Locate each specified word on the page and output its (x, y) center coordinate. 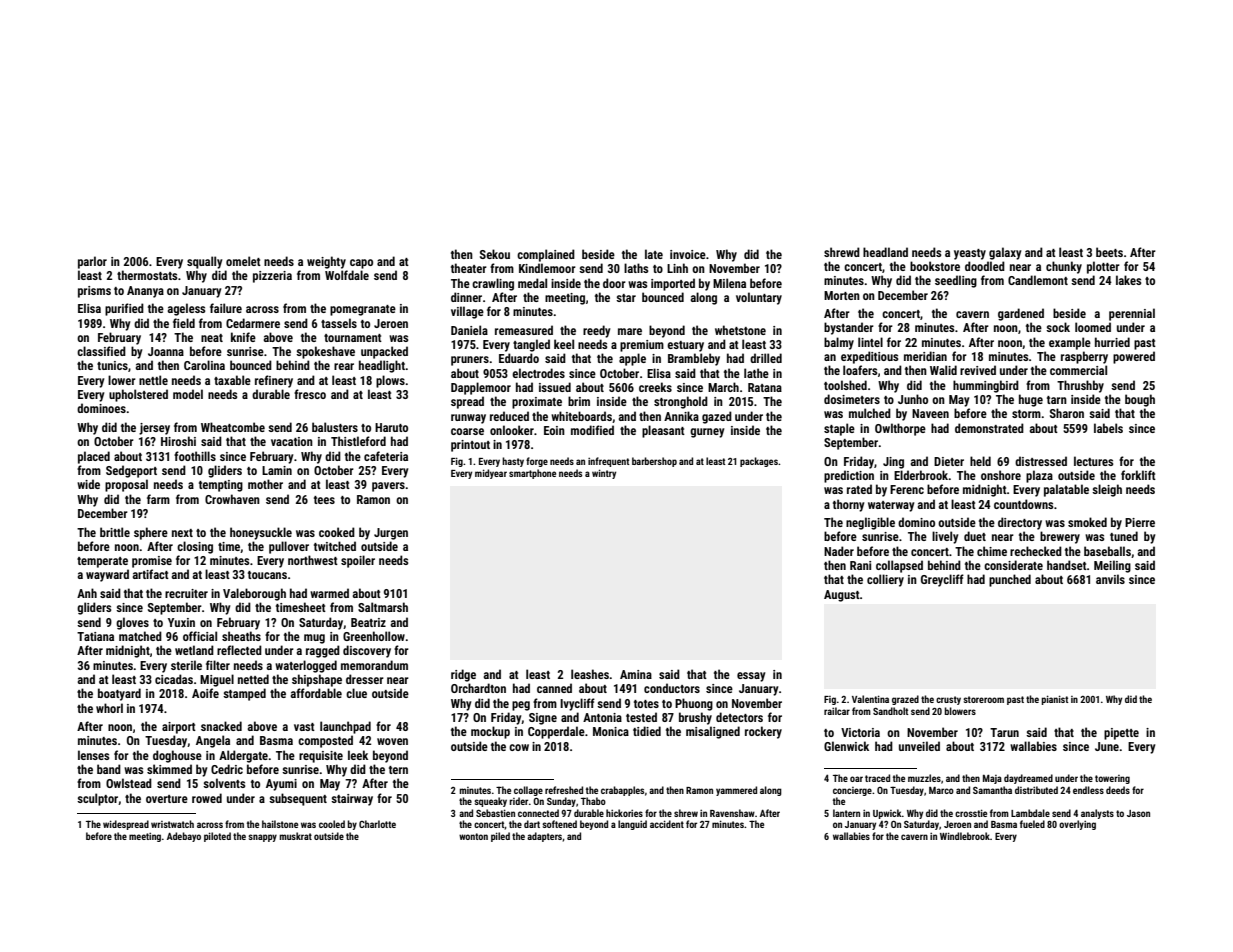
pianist (1055, 700)
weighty (326, 262)
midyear (491, 474)
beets (1109, 252)
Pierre (1140, 522)
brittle (115, 532)
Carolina (204, 365)
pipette (1121, 734)
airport (179, 728)
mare (630, 331)
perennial (1132, 314)
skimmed (169, 769)
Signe (543, 719)
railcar (837, 711)
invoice (688, 254)
